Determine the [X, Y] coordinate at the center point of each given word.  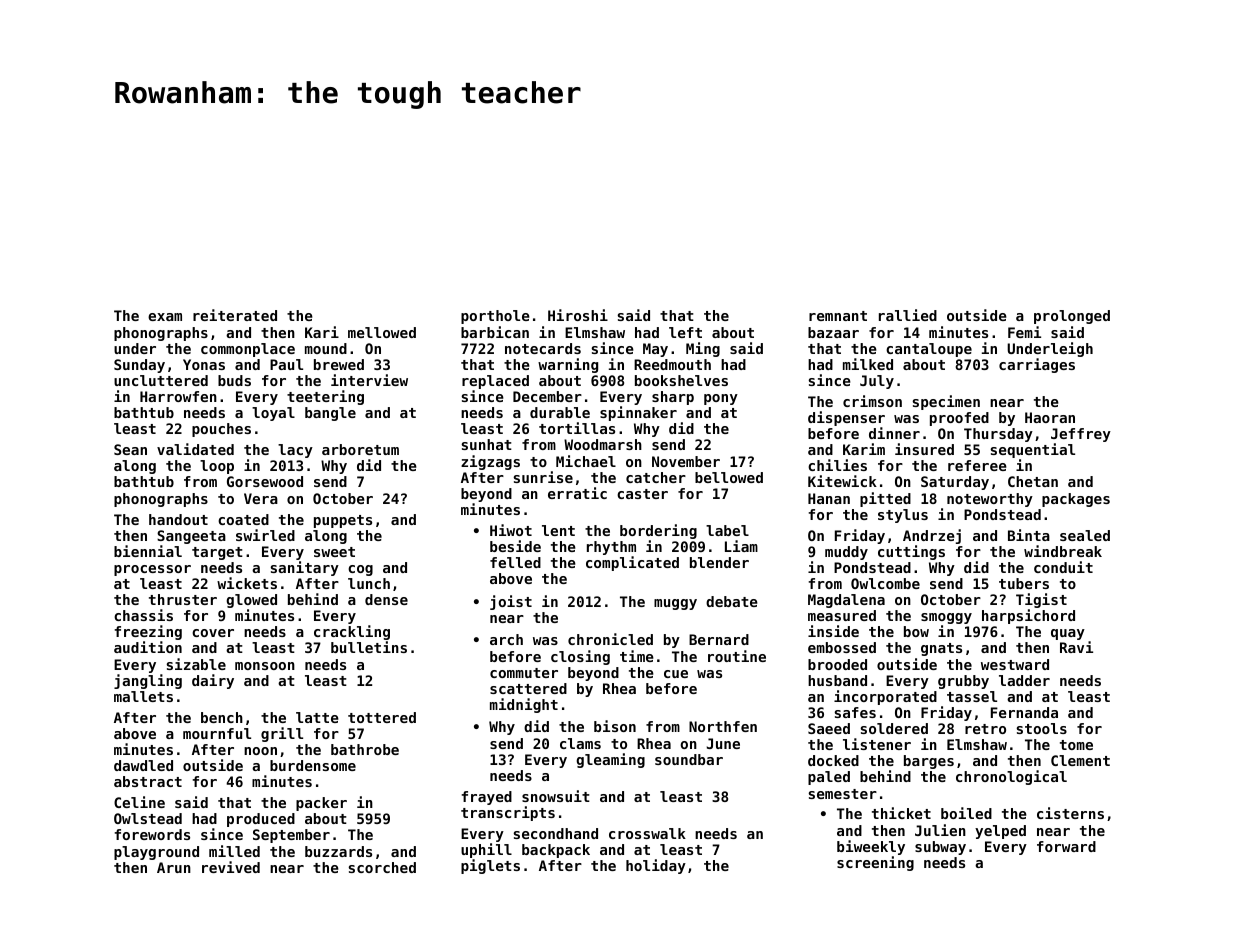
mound [326, 348]
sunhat [486, 444]
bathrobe [365, 749]
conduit [1063, 567]
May [655, 350]
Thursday [998, 435]
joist [511, 602]
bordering [658, 531]
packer [321, 804]
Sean [130, 449]
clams [580, 743]
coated [243, 519]
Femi [1024, 332]
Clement [1080, 760]
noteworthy [990, 500]
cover [213, 633]
